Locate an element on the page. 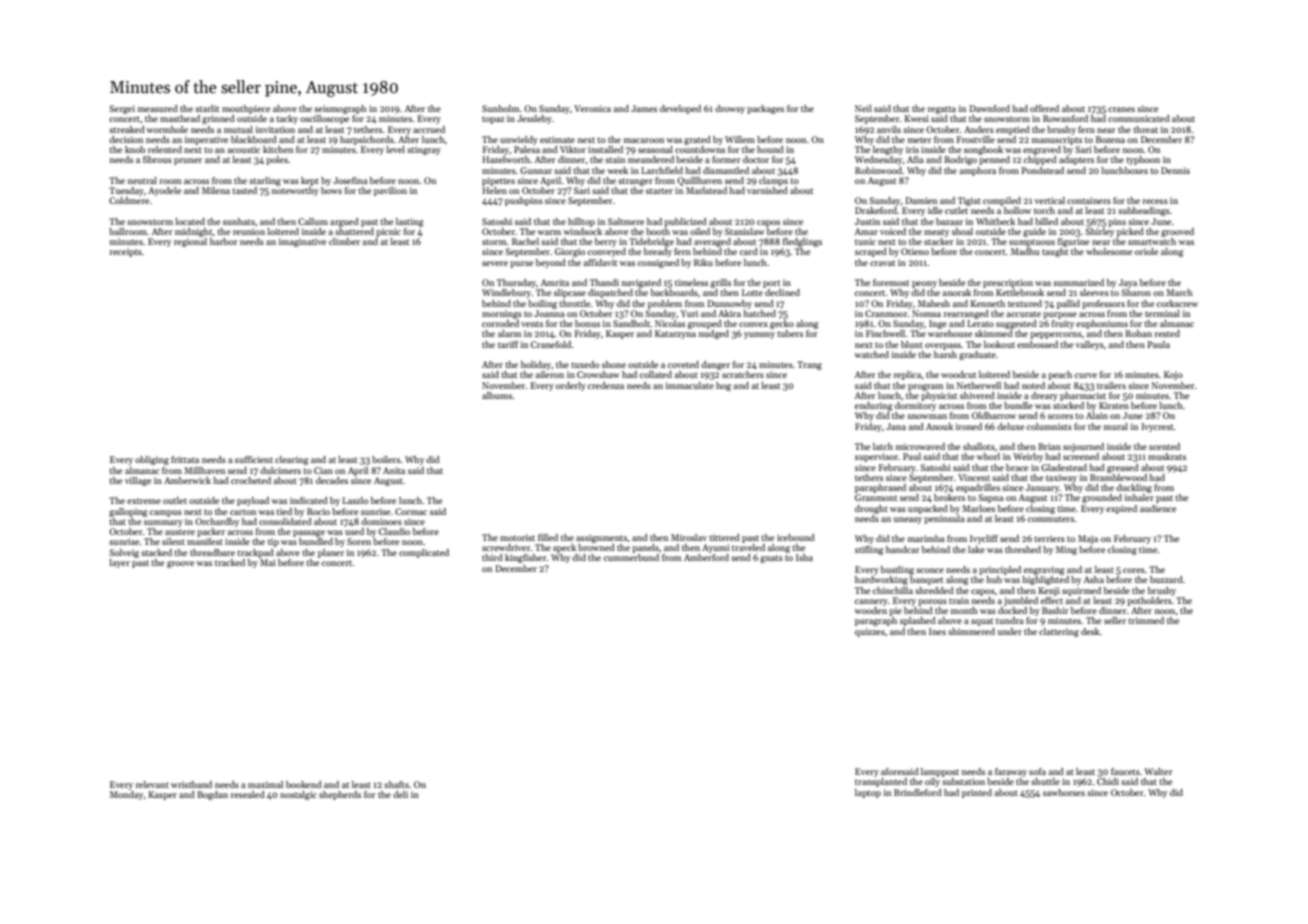  duckling is located at coordinates (1134, 488).
